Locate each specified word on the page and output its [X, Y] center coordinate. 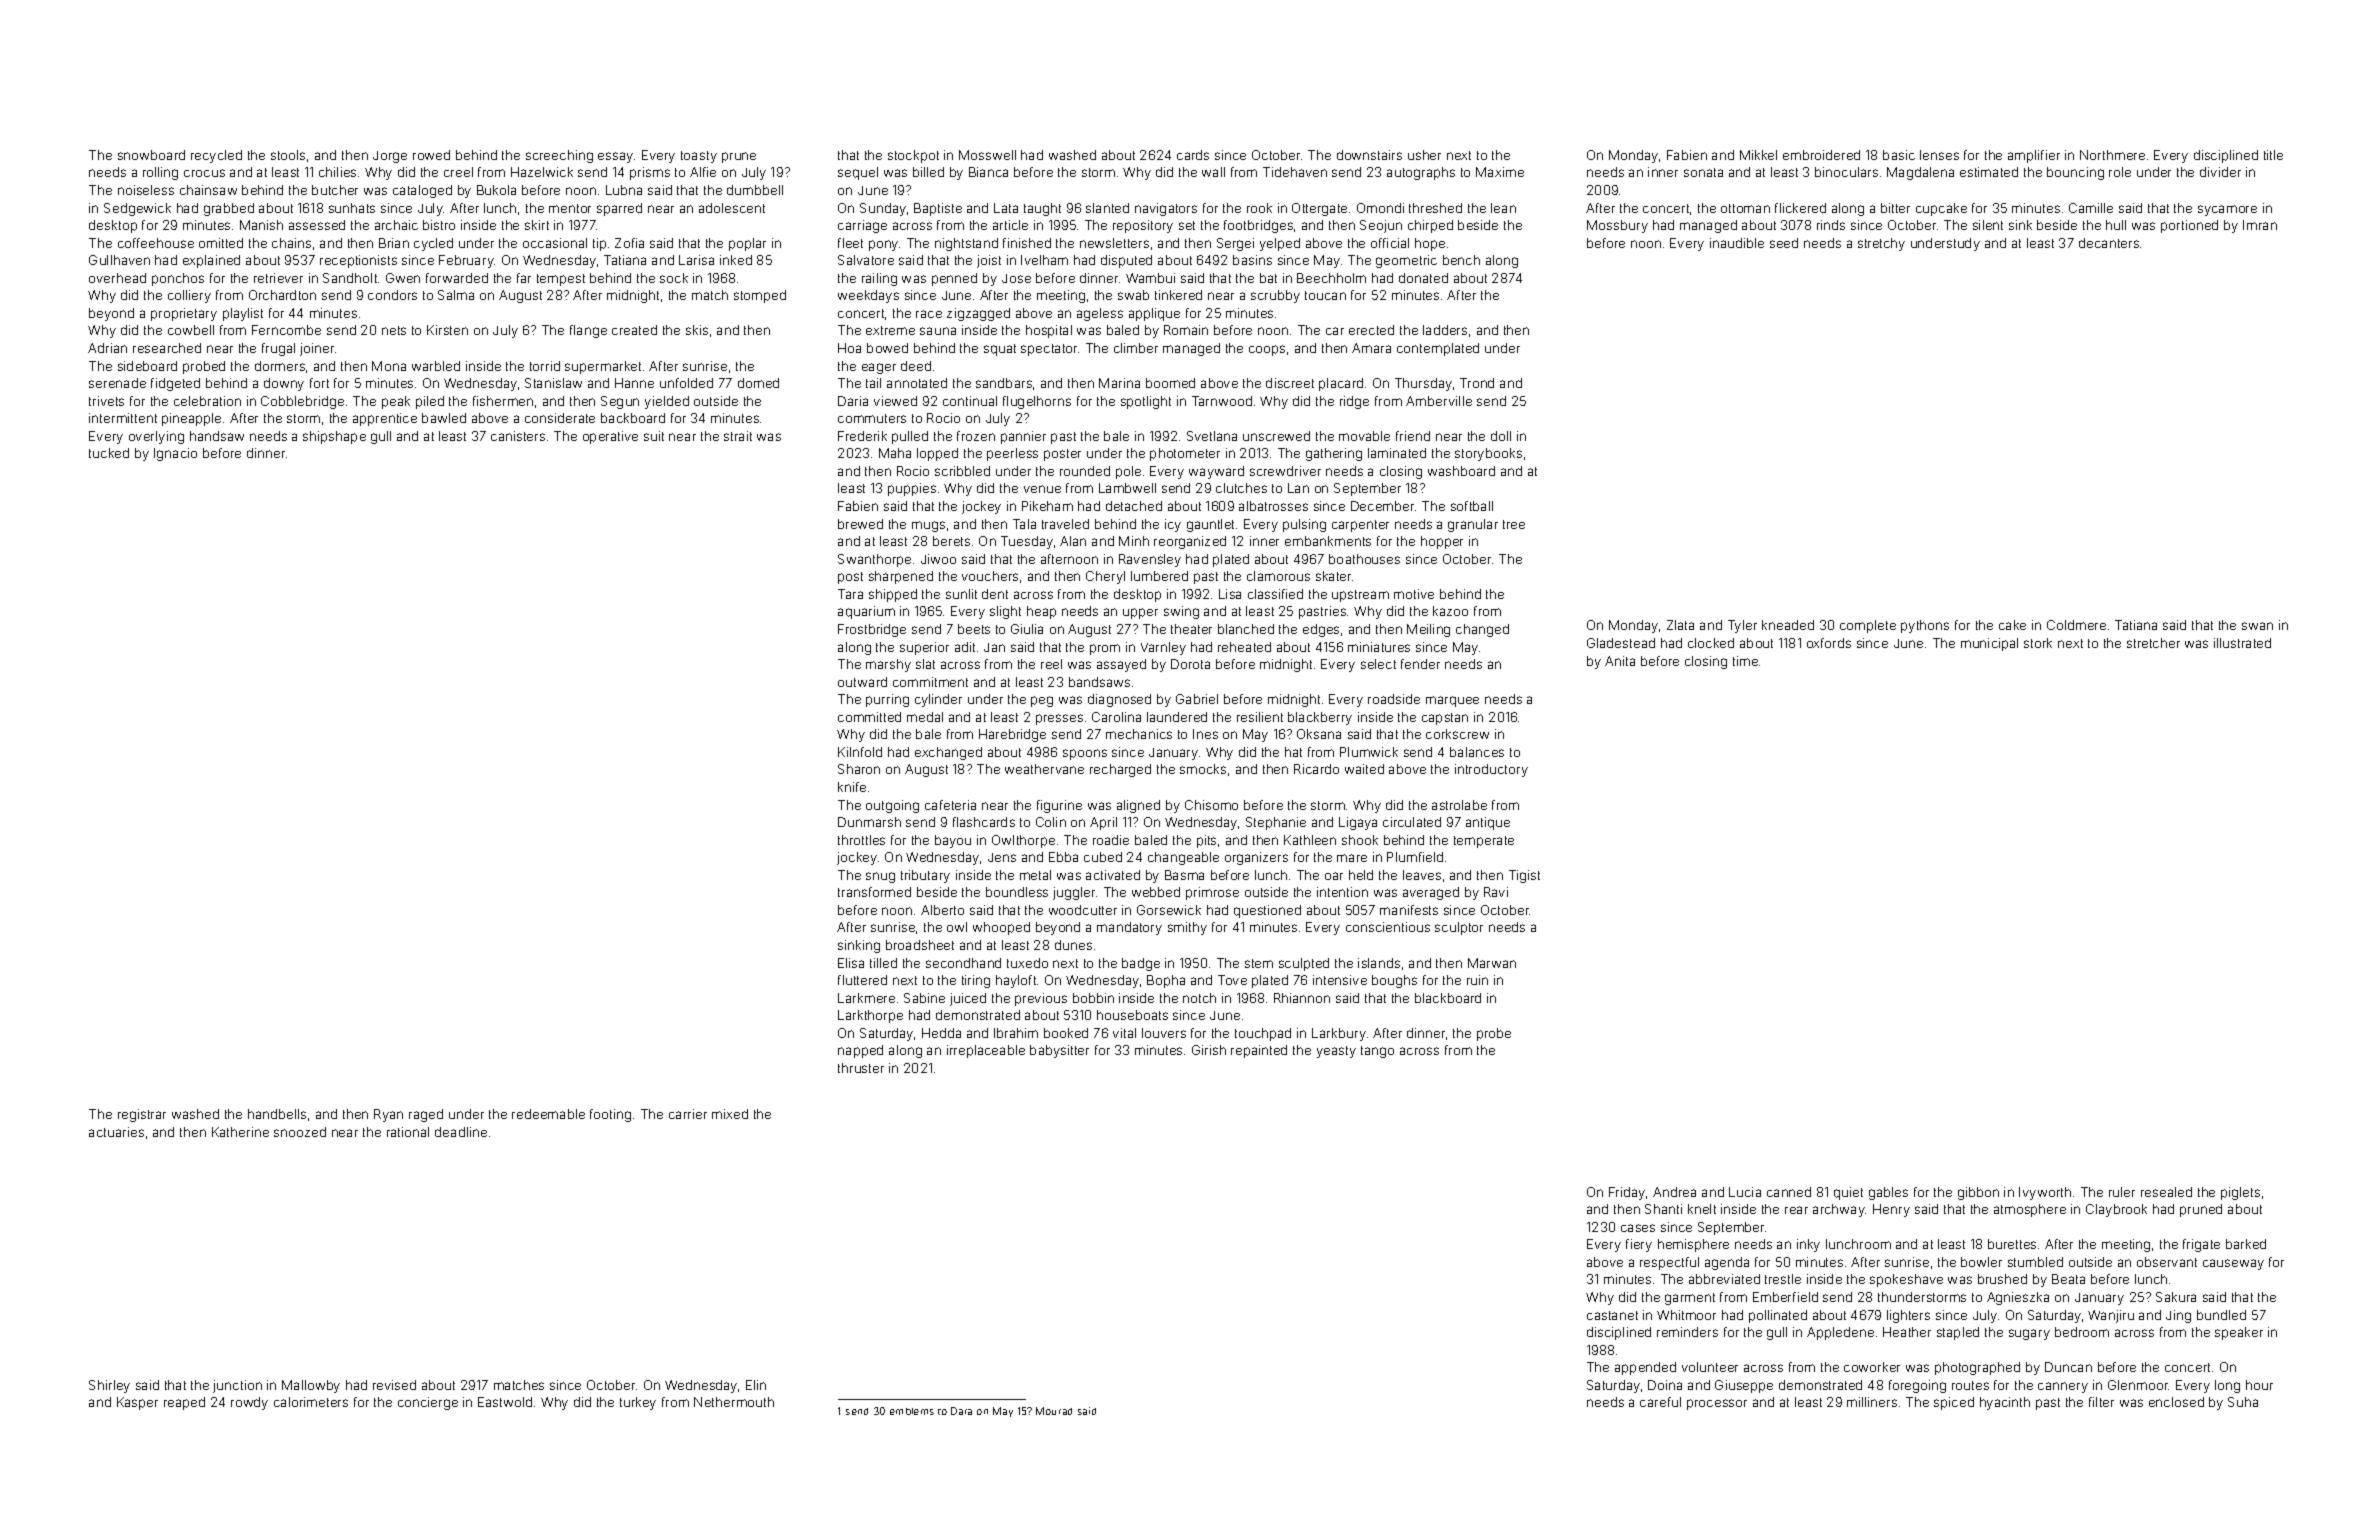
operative [610, 437]
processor [1717, 1404]
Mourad [1054, 1411]
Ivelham [1044, 260]
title [2273, 155]
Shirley [109, 1386]
